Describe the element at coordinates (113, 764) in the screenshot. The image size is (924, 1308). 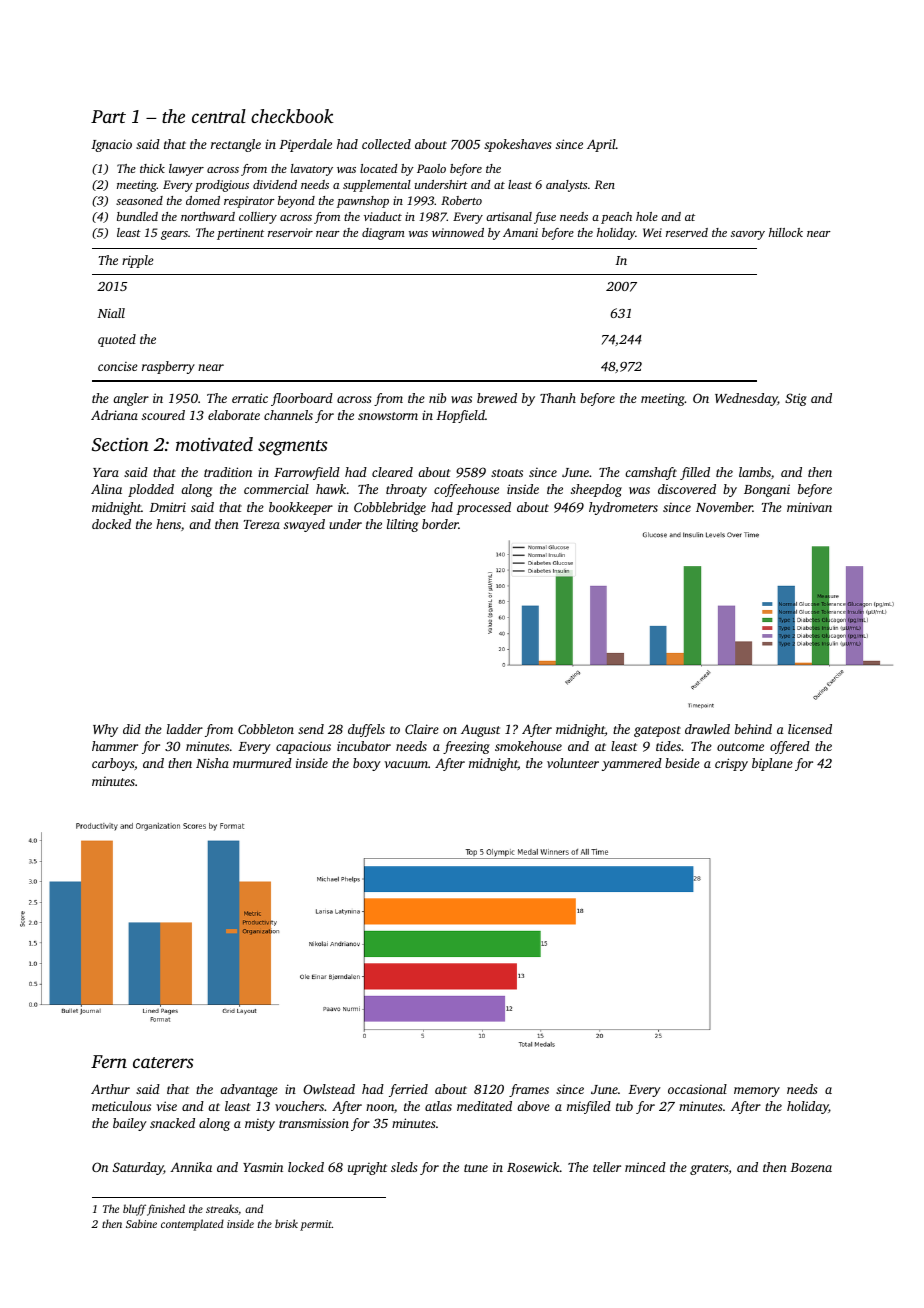
I see `carboys` at that location.
